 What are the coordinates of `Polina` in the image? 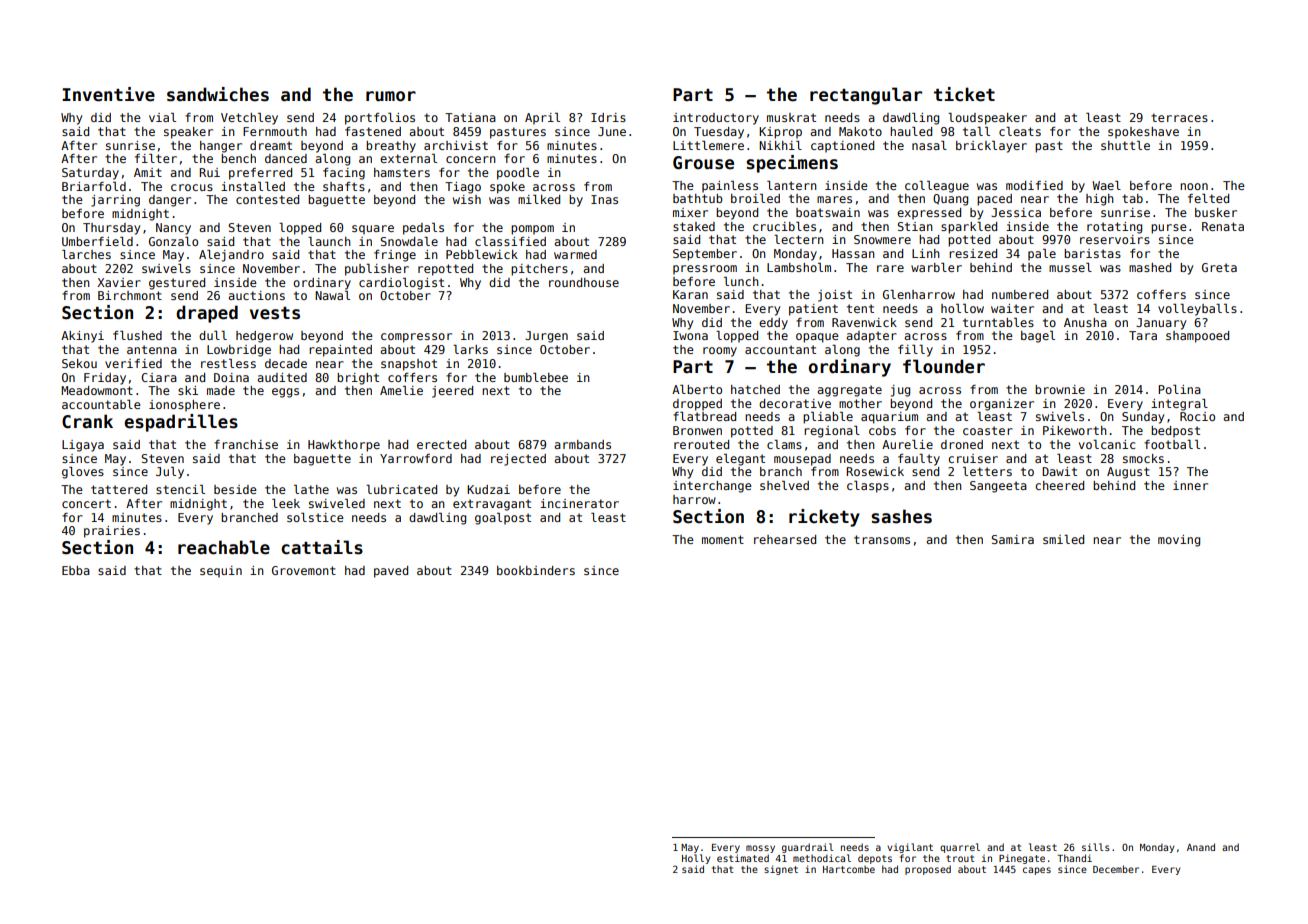 It's located at (1179, 389).
